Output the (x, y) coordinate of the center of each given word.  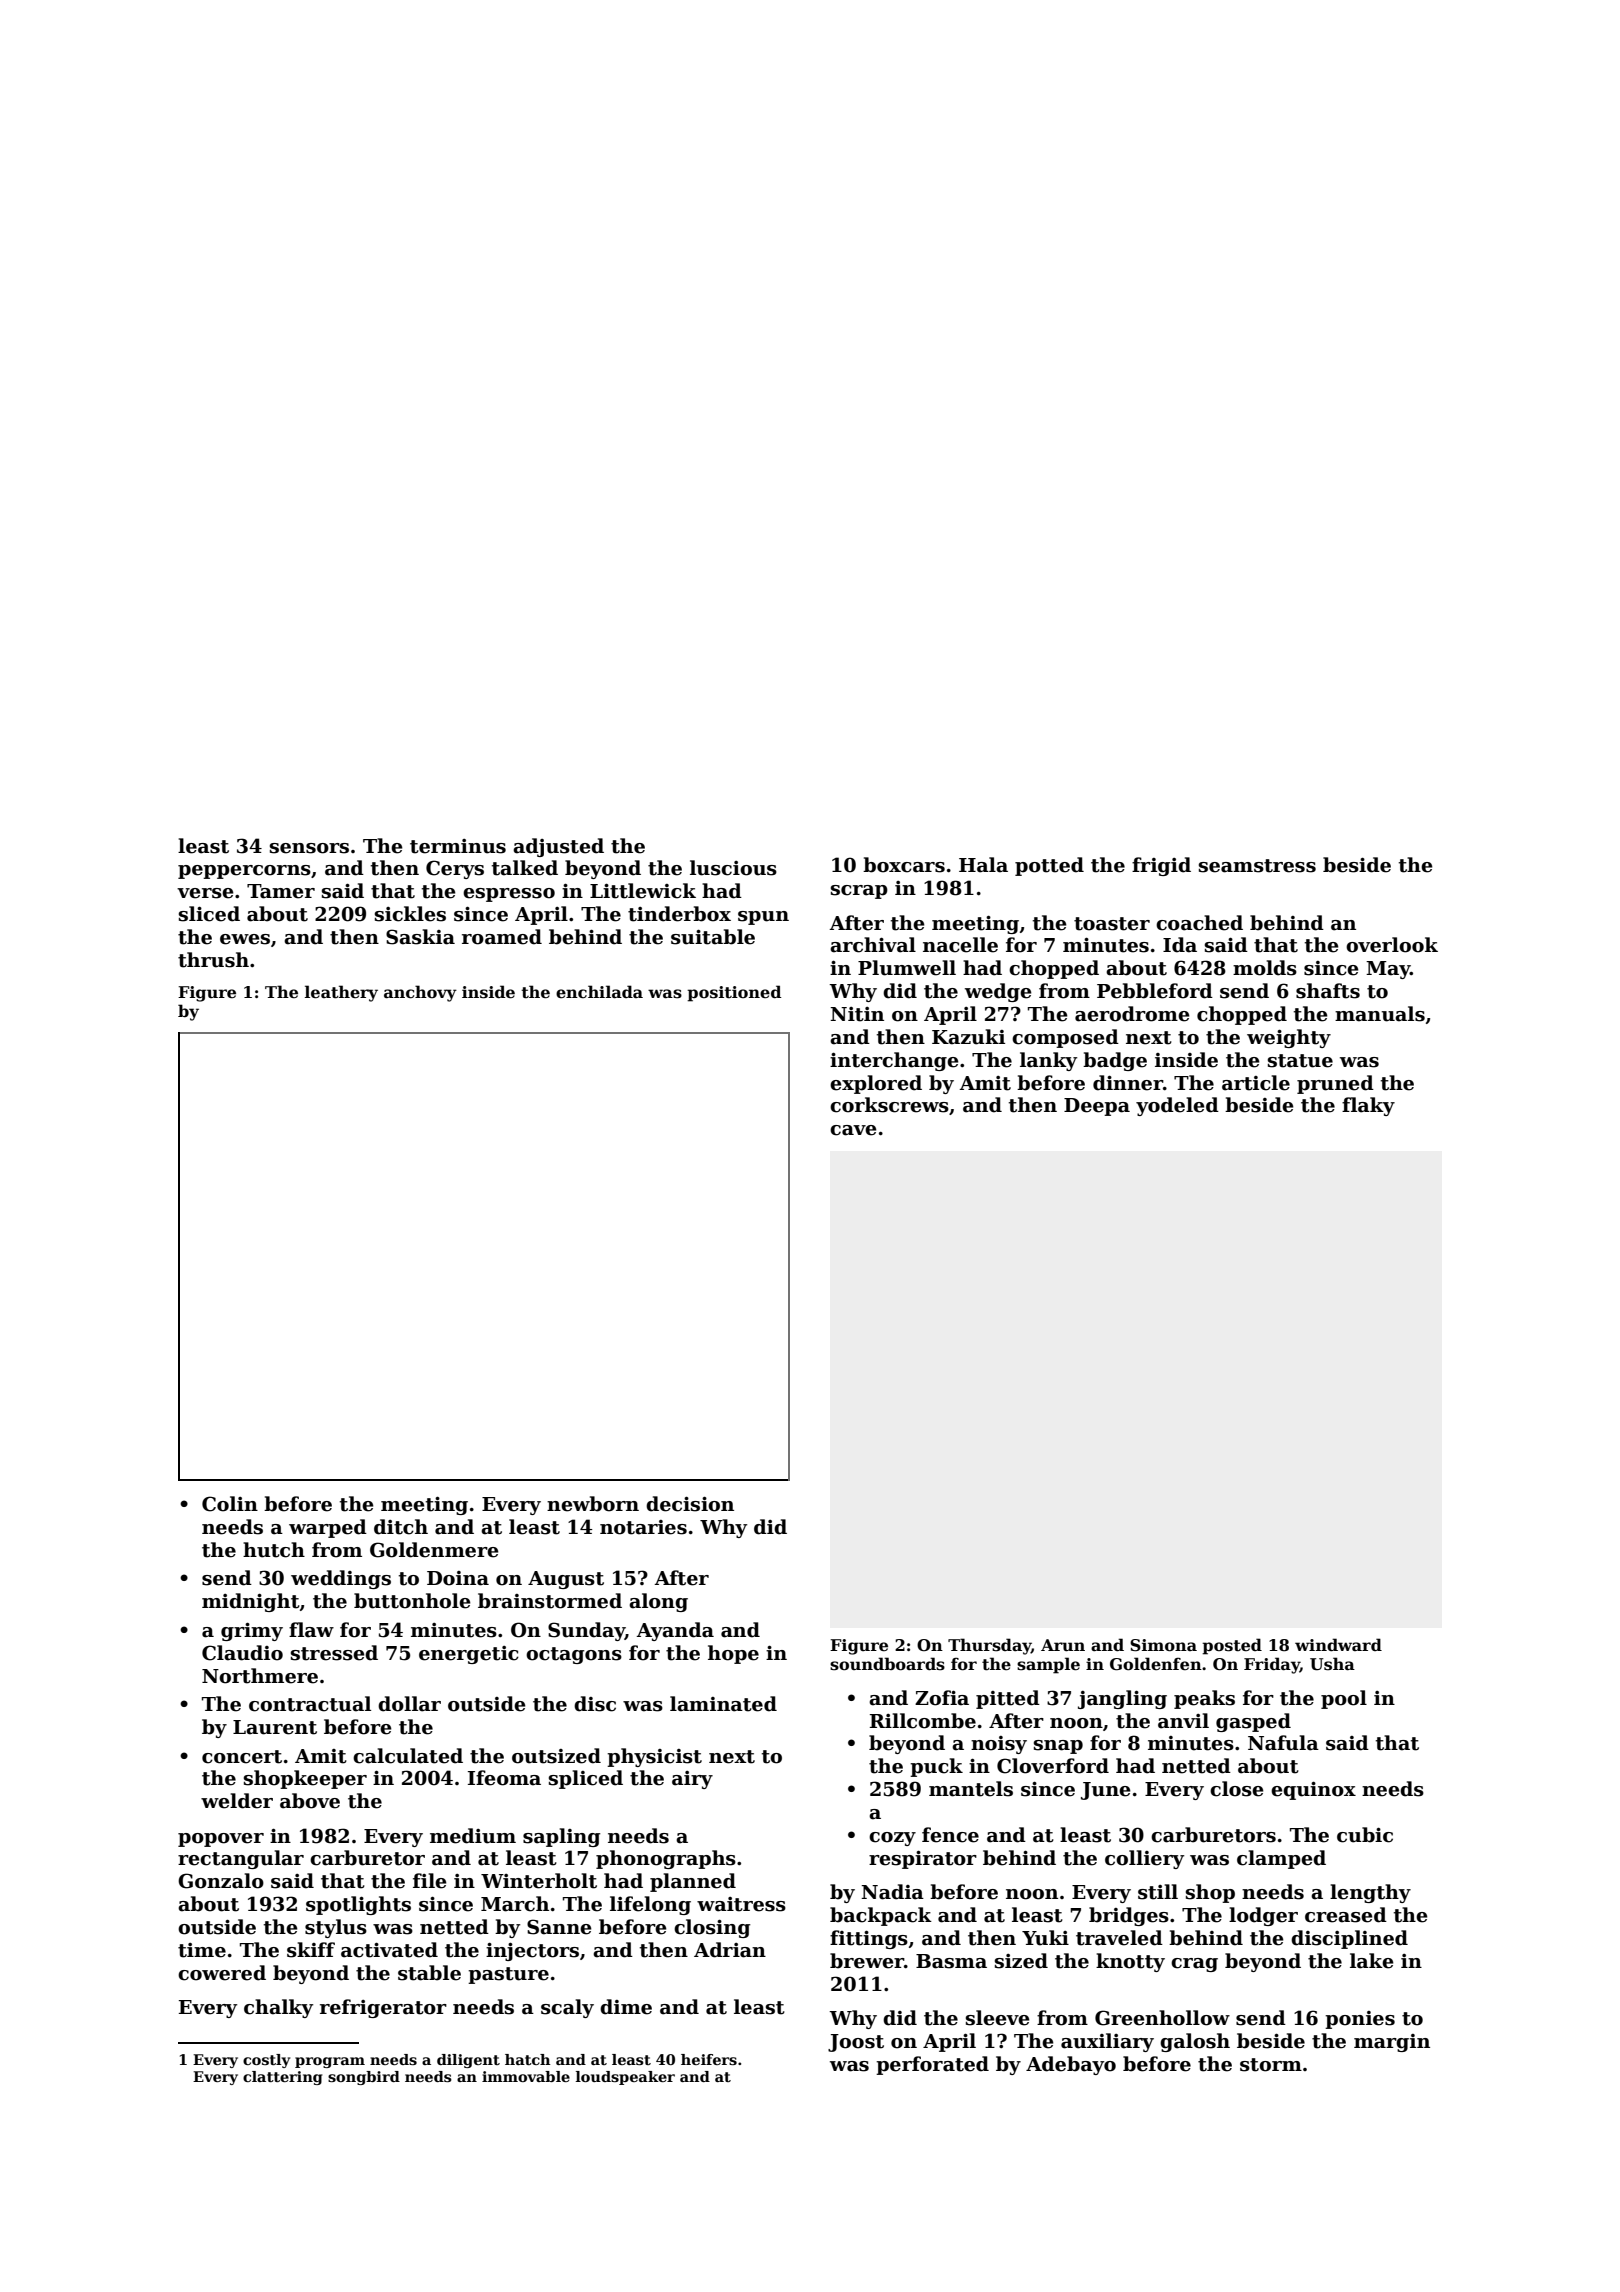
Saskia (420, 937)
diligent (468, 2061)
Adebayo (1071, 2065)
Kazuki (968, 1037)
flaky (1368, 1106)
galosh (1195, 2042)
